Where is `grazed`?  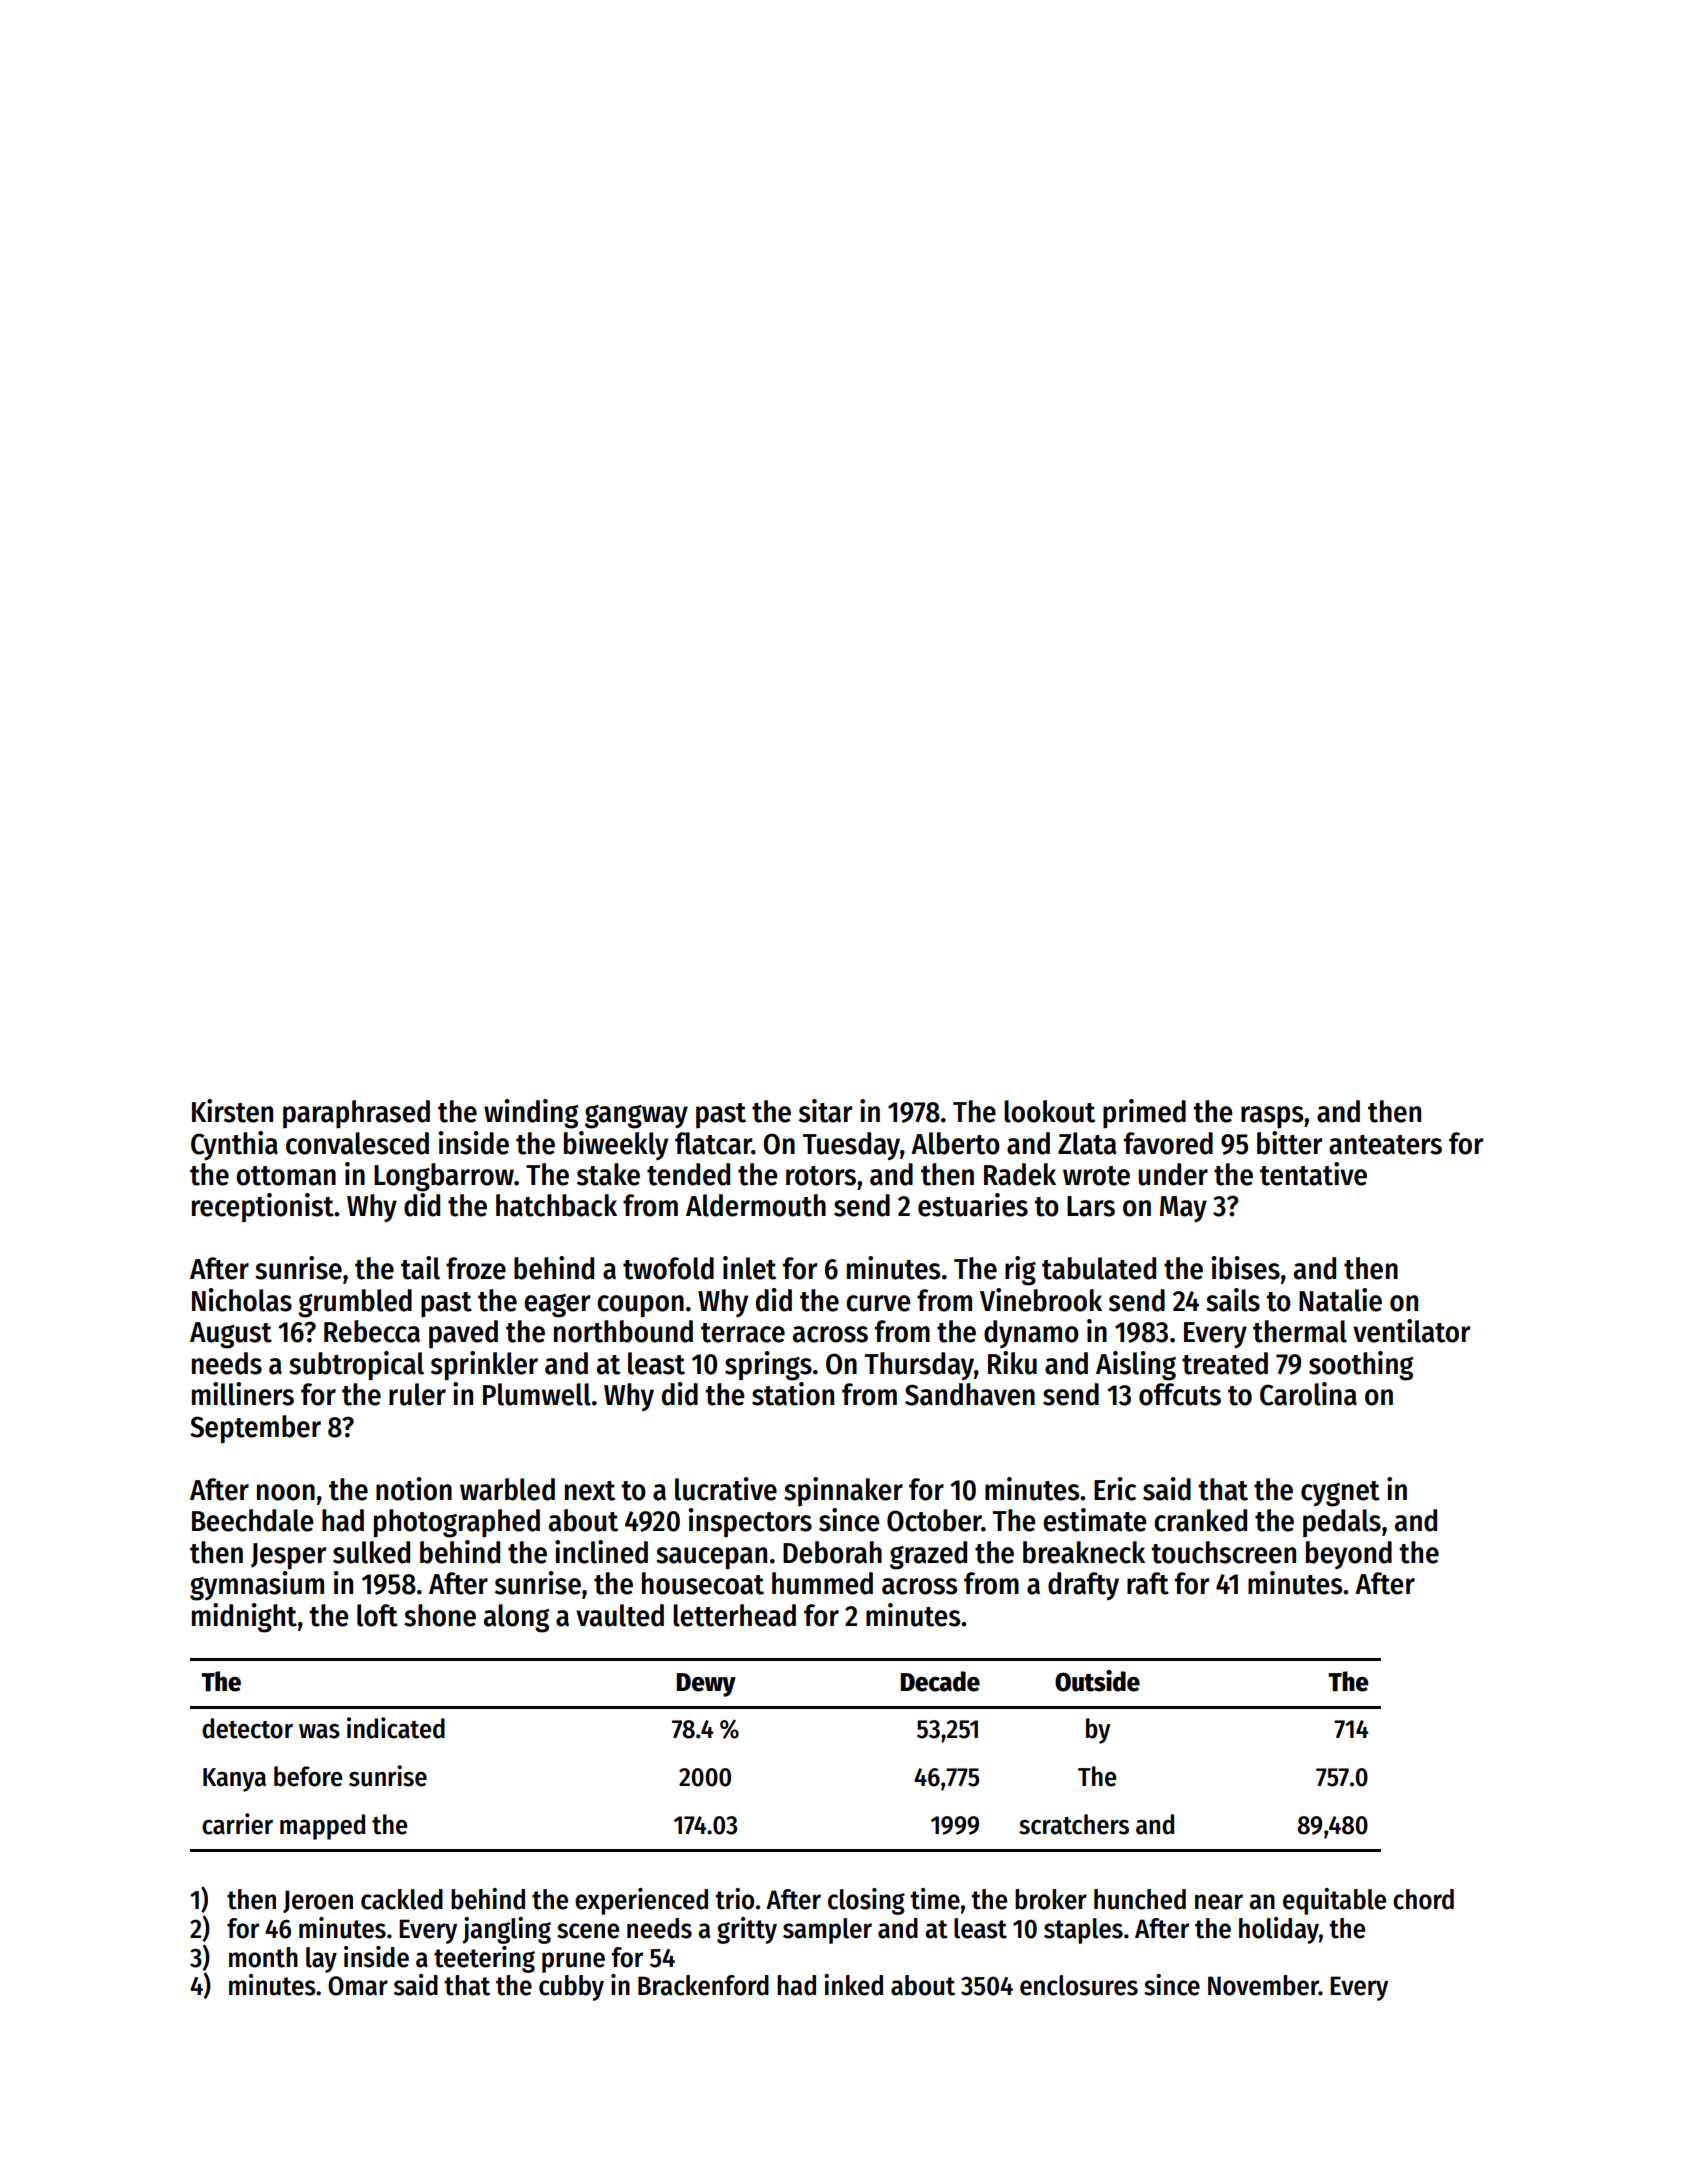
grazed is located at coordinates (928, 1555).
